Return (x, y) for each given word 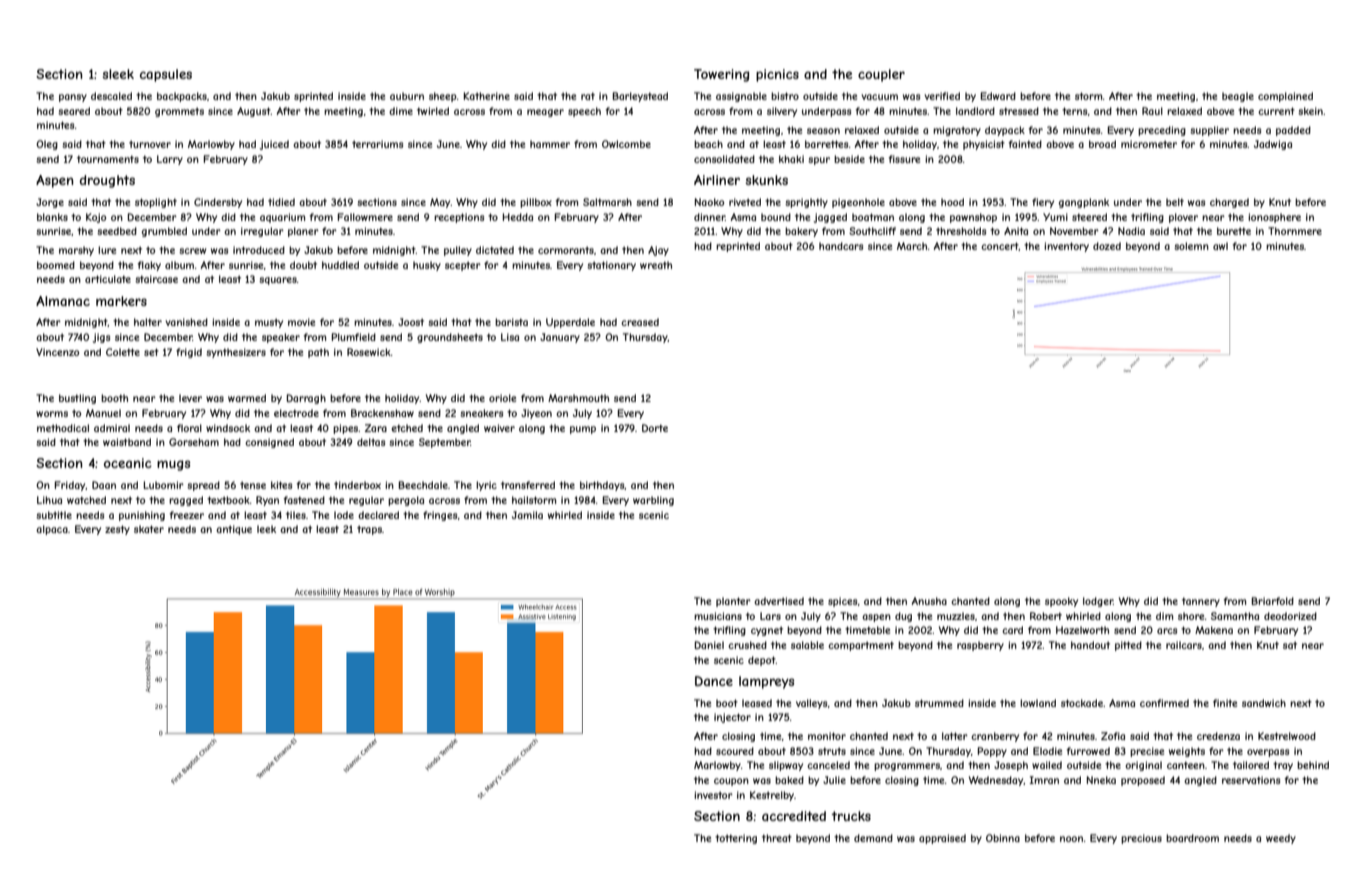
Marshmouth (578, 398)
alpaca (52, 530)
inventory (1066, 247)
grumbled (164, 232)
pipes (346, 429)
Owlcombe (626, 144)
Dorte (655, 428)
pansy (73, 98)
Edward (998, 96)
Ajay (658, 251)
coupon (731, 782)
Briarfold (1273, 601)
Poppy (992, 752)
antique (234, 530)
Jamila (527, 515)
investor (713, 795)
